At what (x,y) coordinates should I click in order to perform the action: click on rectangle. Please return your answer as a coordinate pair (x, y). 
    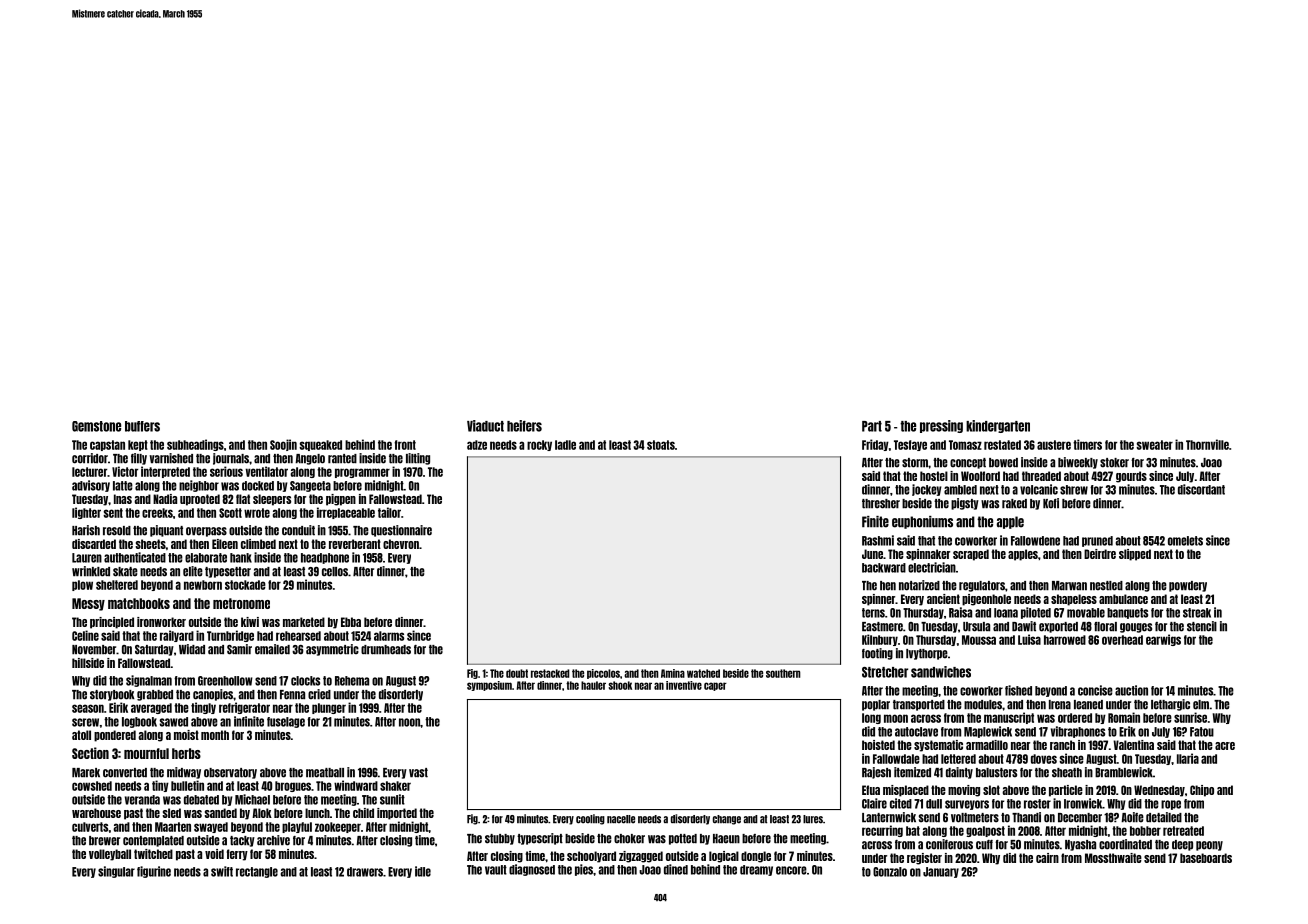
    Looking at the image, I should click on (257, 872).
